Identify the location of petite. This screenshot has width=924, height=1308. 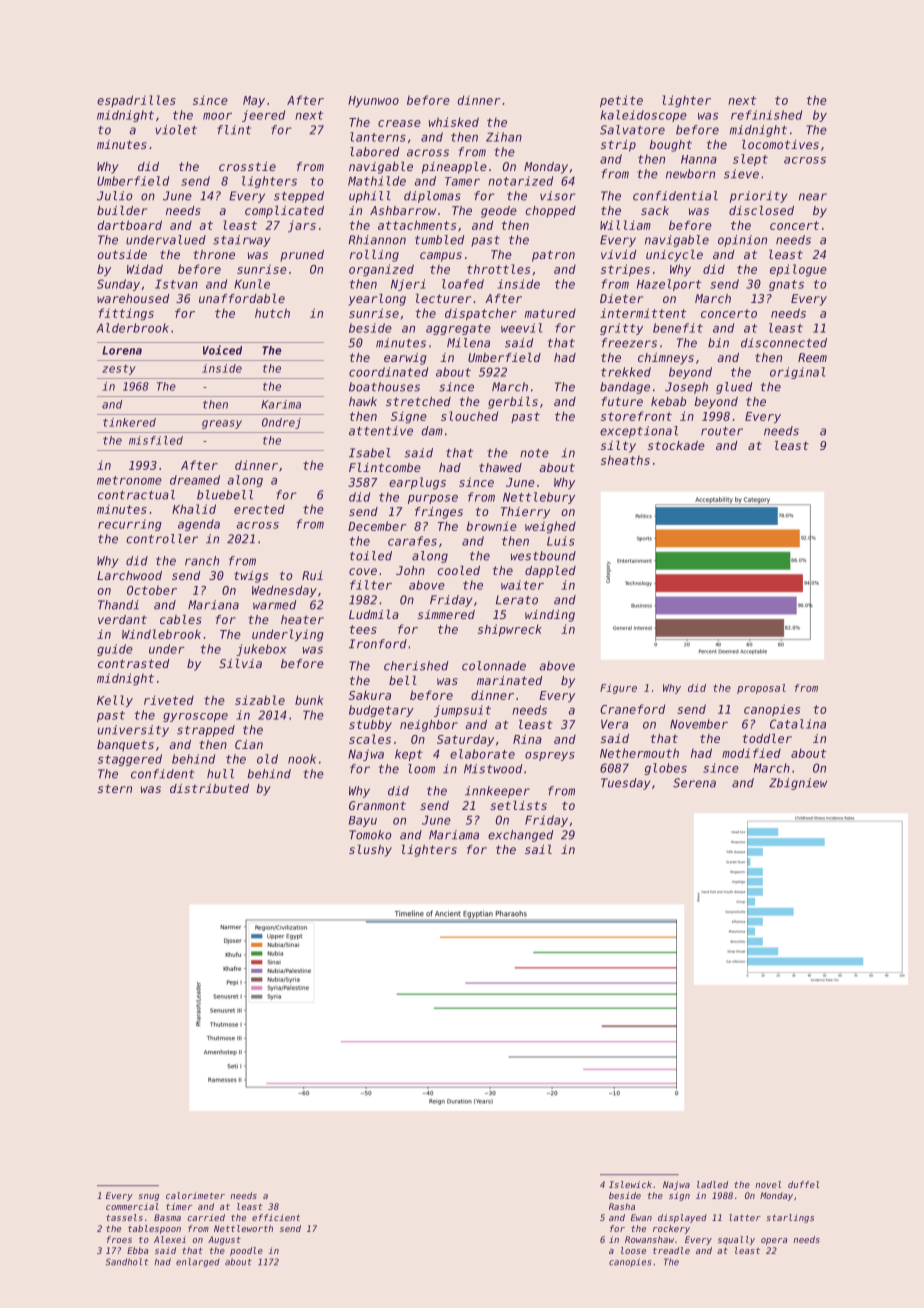
(621, 101).
